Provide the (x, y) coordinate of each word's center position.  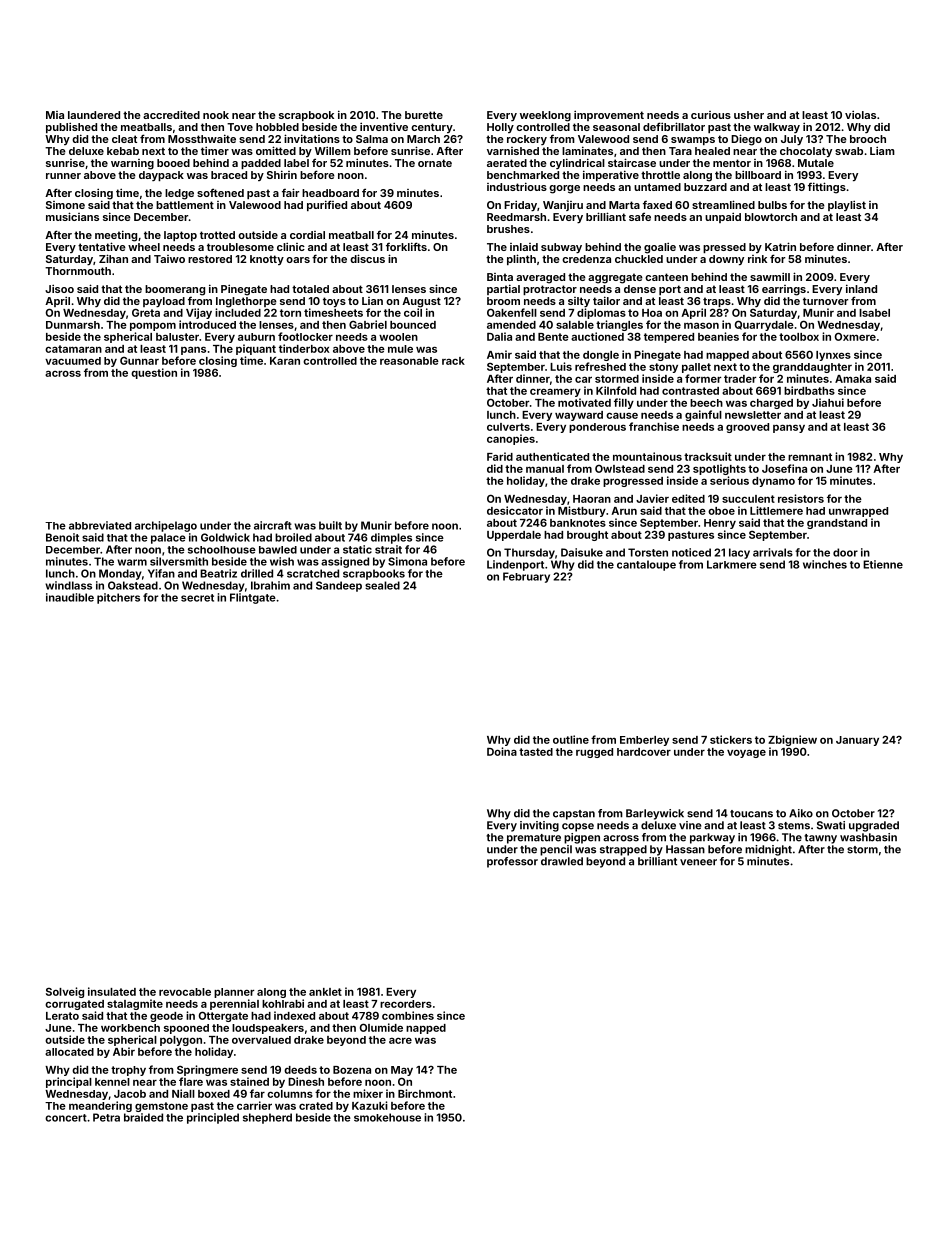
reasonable (409, 361)
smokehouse (387, 1117)
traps (717, 302)
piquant (256, 349)
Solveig (65, 992)
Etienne (883, 564)
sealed (382, 585)
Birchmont (425, 1093)
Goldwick (225, 537)
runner (63, 176)
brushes (508, 229)
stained (249, 1081)
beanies (718, 336)
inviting (539, 826)
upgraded (874, 826)
